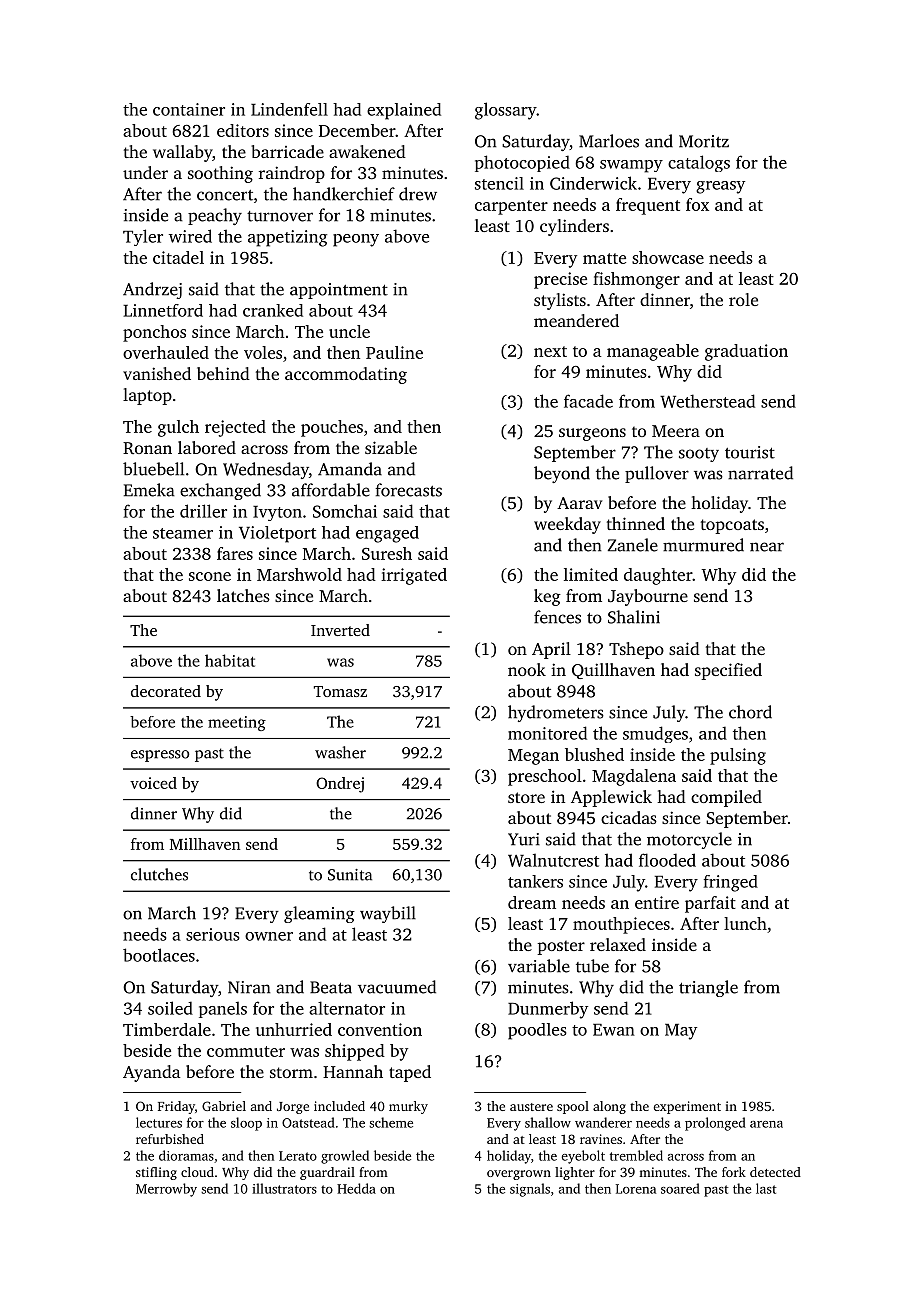 This screenshot has width=924, height=1308. Describe the element at coordinates (726, 798) in the screenshot. I see `compiled` at that location.
